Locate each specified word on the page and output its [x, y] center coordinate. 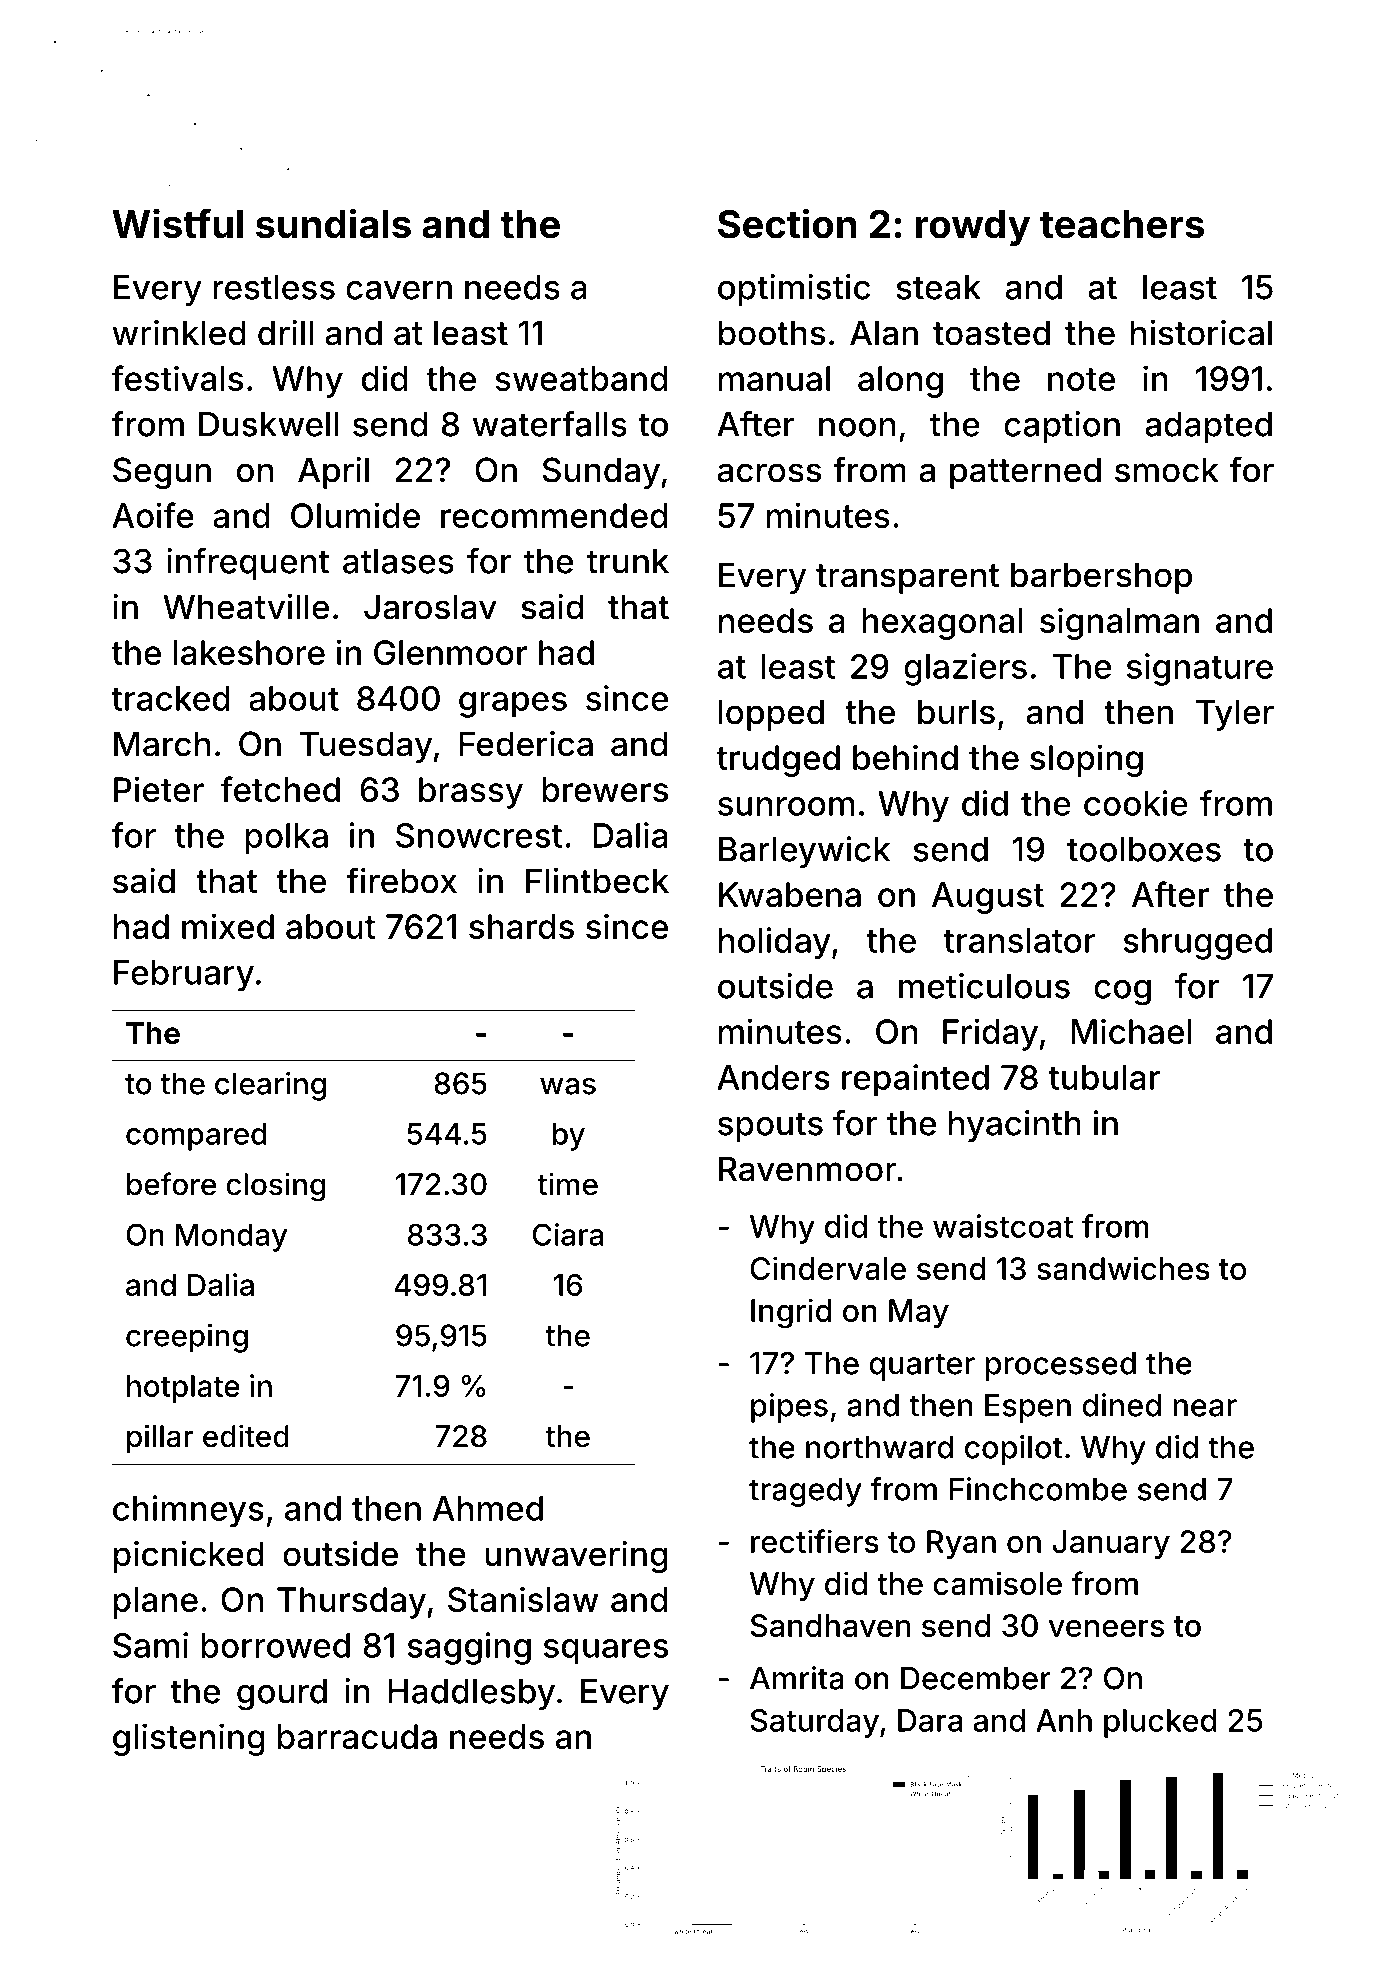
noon [857, 427]
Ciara [568, 1234]
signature [1200, 669]
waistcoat [1003, 1226]
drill [285, 333]
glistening [189, 1739]
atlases [398, 561]
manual [774, 378]
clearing [270, 1086]
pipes [789, 1408]
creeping [187, 1338]
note [1081, 379]
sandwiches [1123, 1268]
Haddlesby [471, 1694]
